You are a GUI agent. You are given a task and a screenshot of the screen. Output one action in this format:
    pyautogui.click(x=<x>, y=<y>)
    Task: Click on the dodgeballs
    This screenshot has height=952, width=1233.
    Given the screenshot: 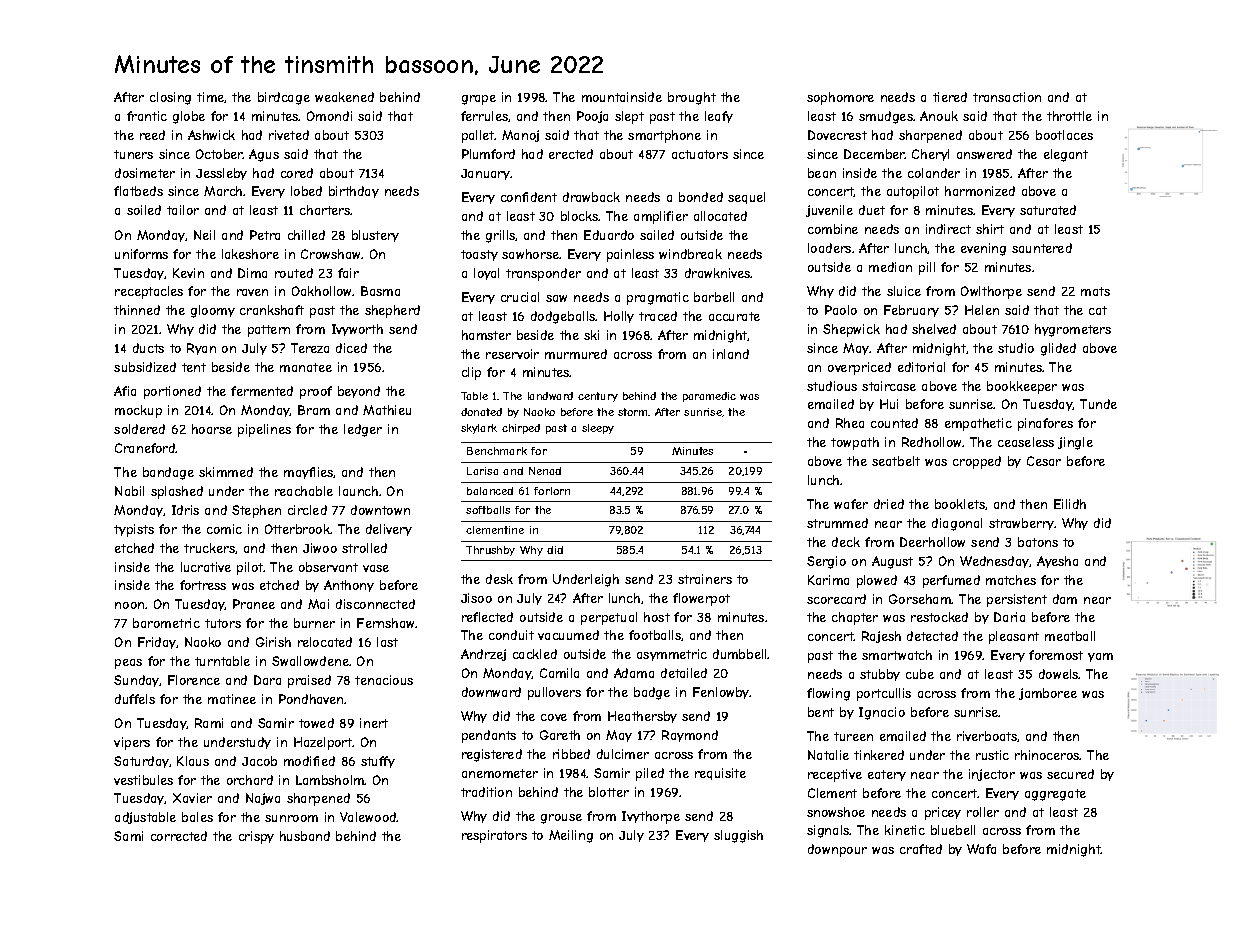 What is the action you would take?
    pyautogui.click(x=563, y=317)
